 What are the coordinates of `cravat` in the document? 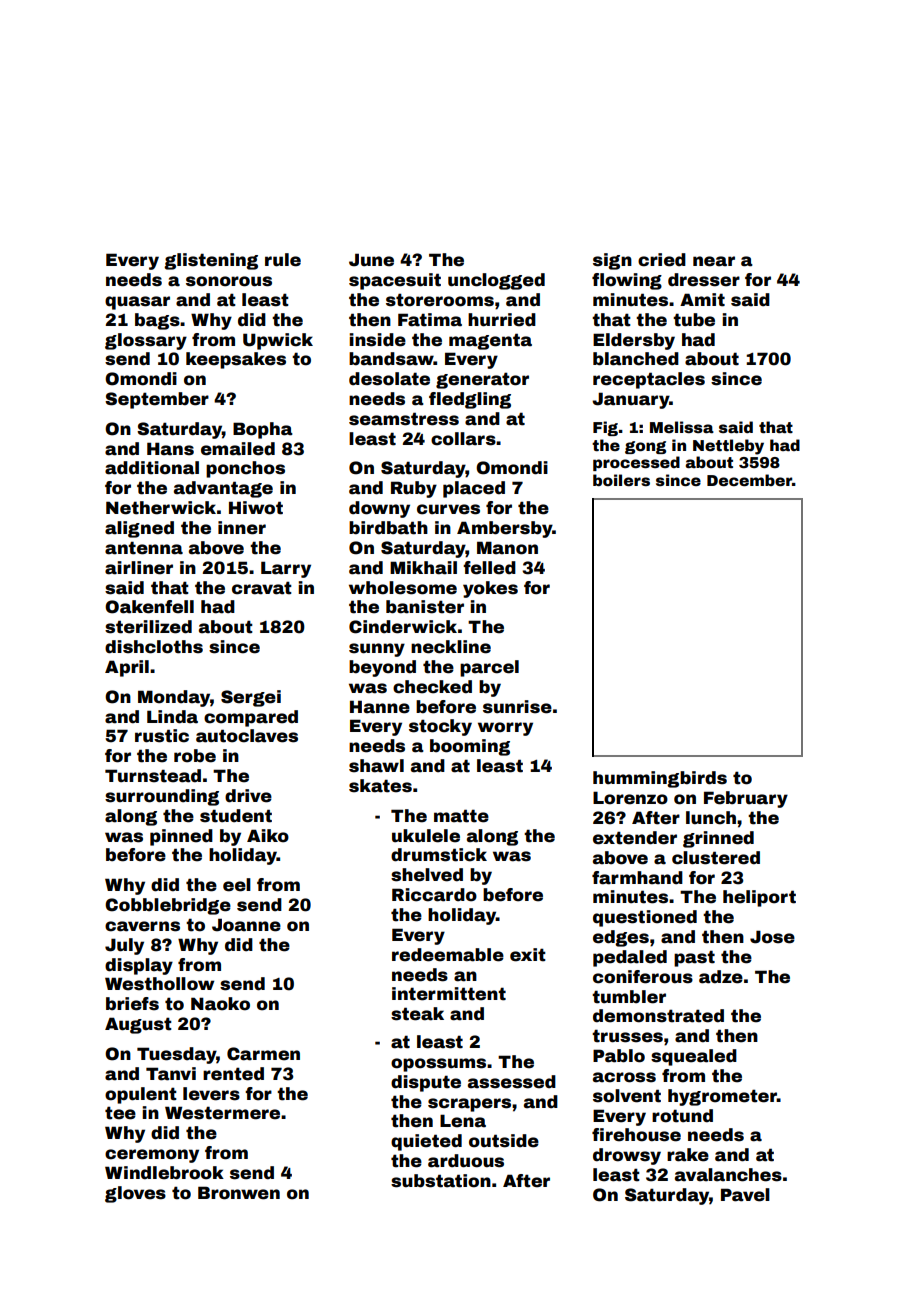 It's located at (262, 588).
